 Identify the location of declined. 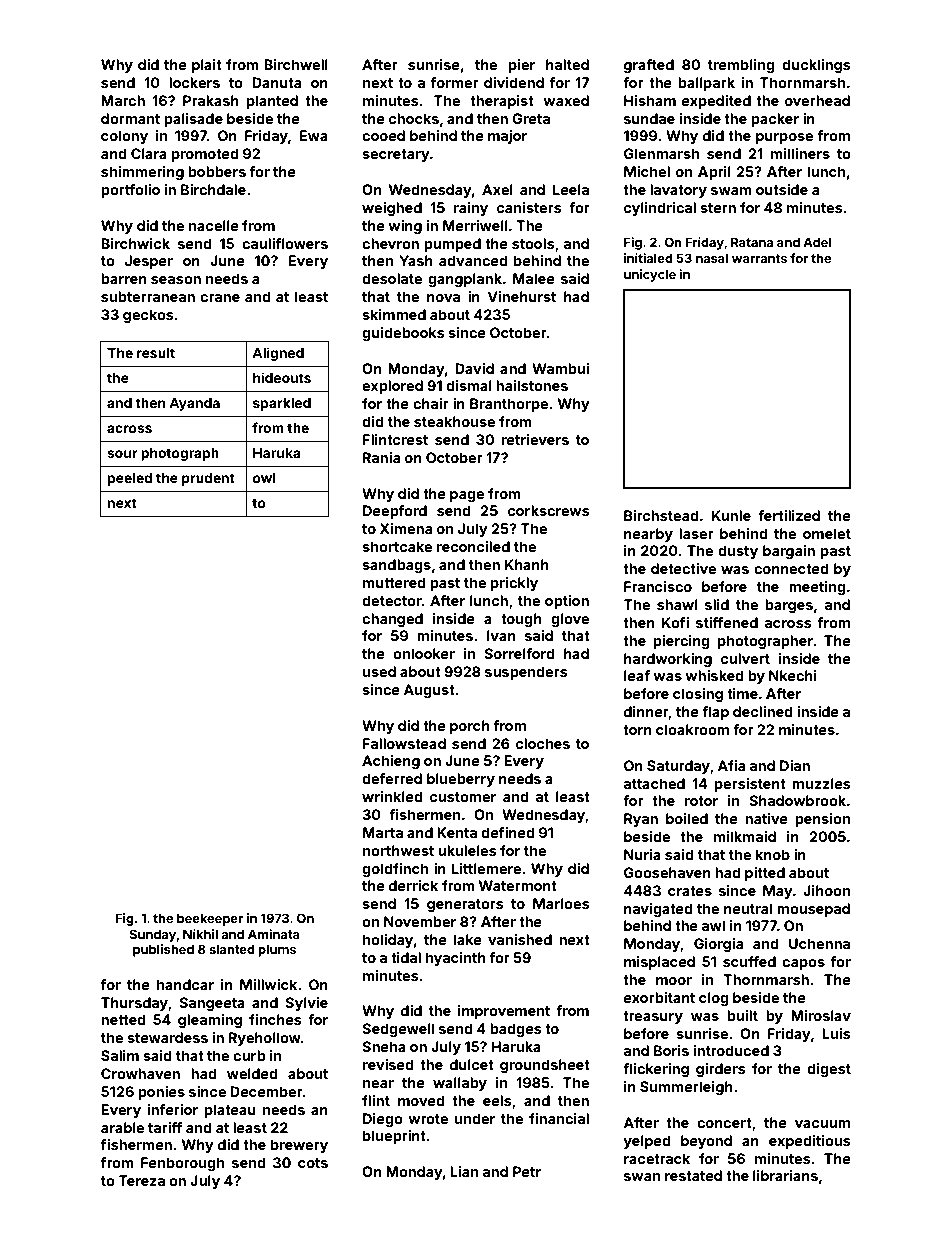
(763, 711).
